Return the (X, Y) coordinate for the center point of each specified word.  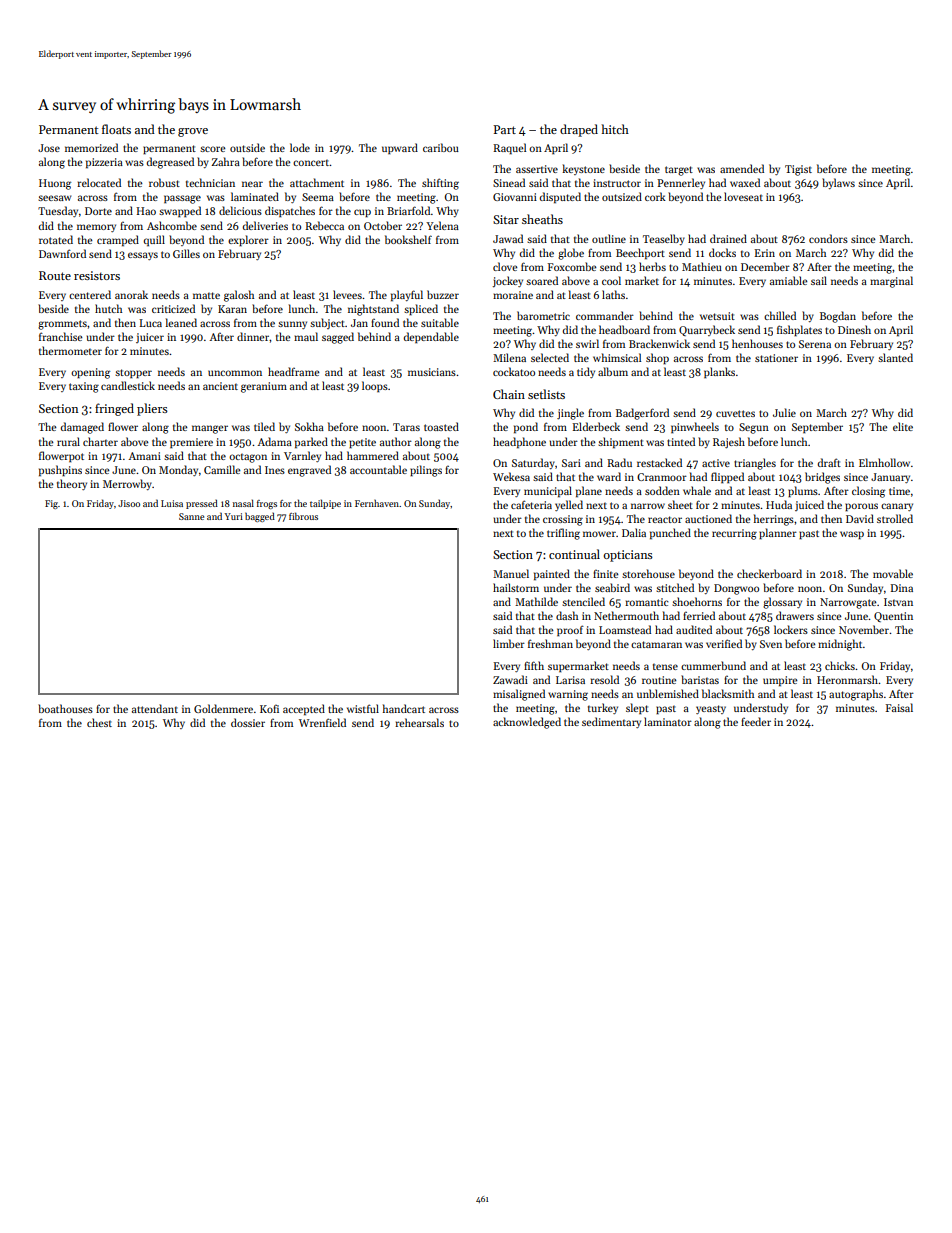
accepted (304, 709)
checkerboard (769, 573)
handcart (404, 708)
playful (407, 295)
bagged (260, 517)
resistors (97, 275)
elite (903, 426)
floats (116, 129)
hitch (615, 129)
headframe (293, 371)
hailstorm (516, 587)
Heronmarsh (848, 679)
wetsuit (717, 316)
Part (504, 129)
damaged (82, 428)
